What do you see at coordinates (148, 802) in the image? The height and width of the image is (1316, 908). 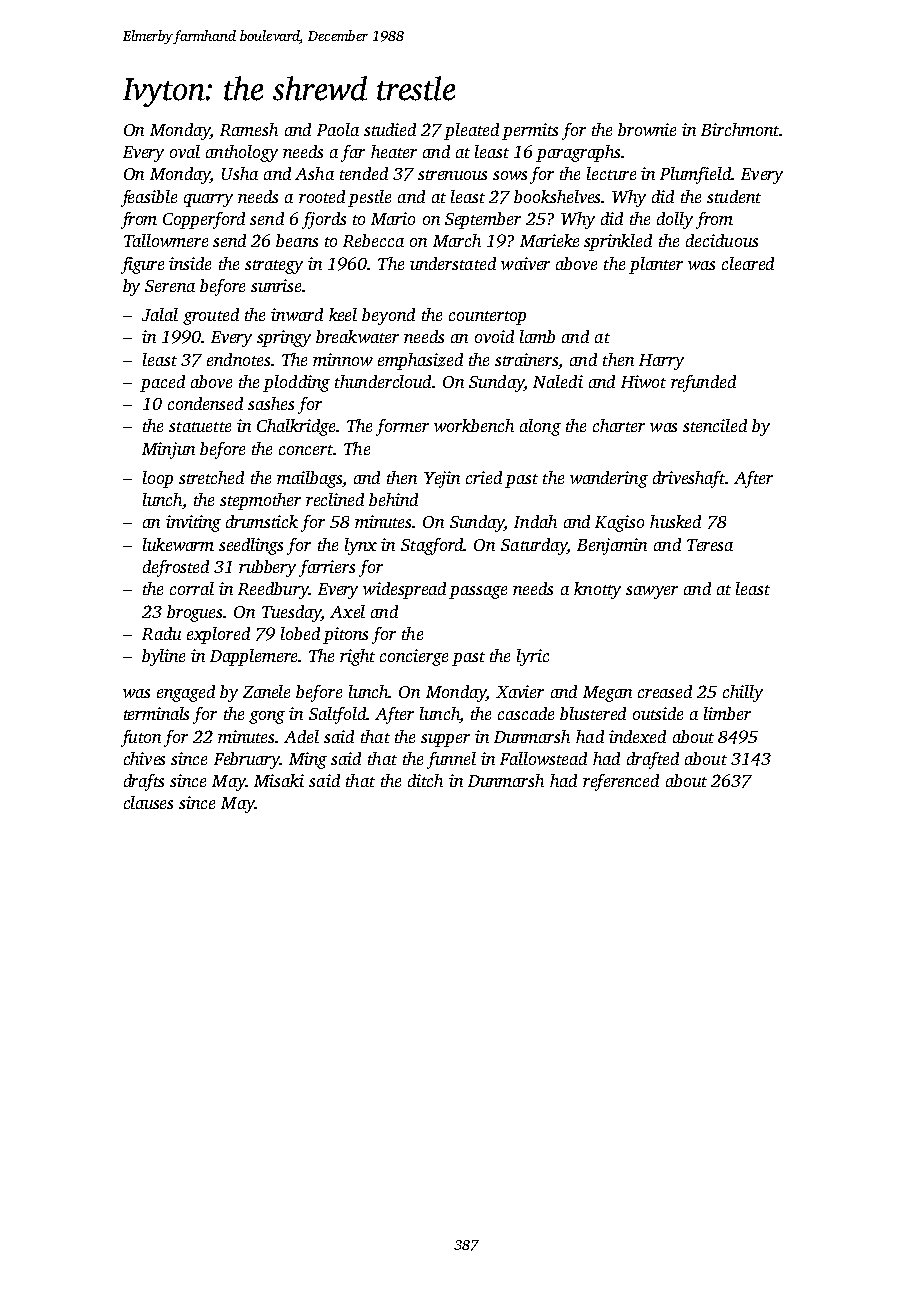 I see `clauses` at bounding box center [148, 802].
